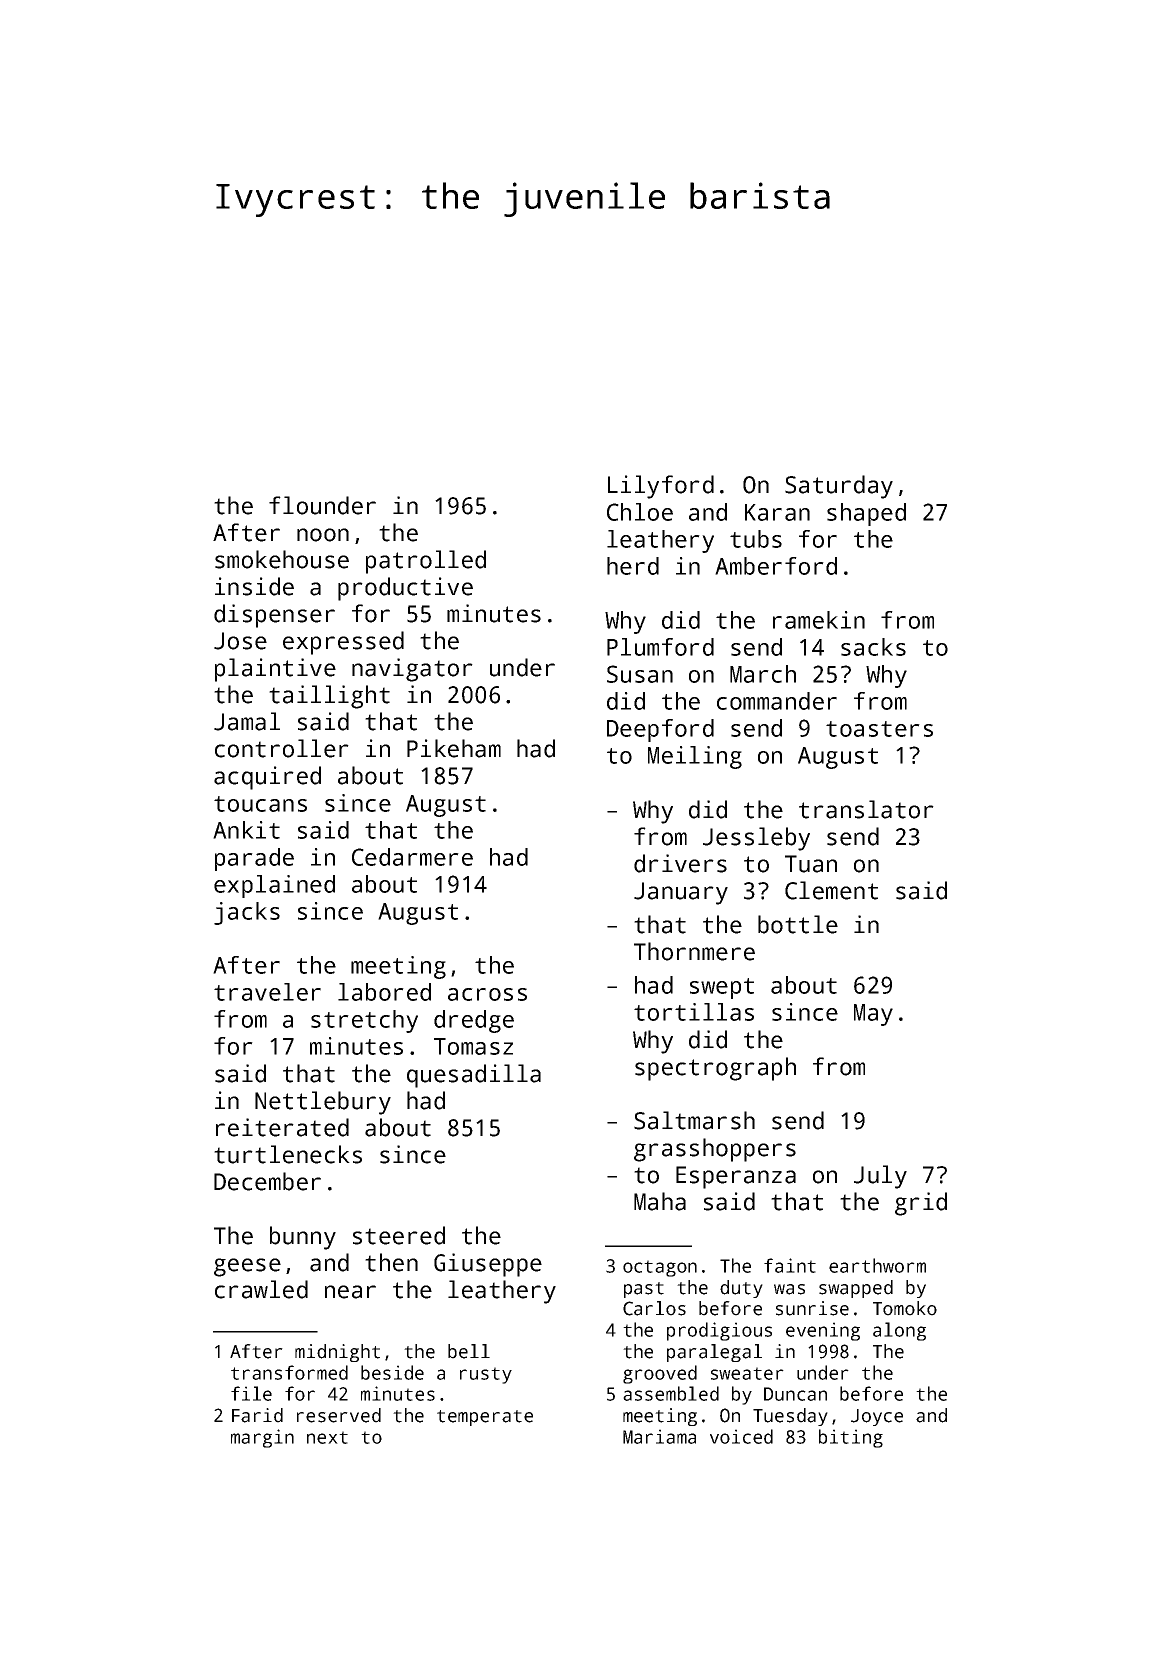  I want to click on spectrograph, so click(715, 1069).
